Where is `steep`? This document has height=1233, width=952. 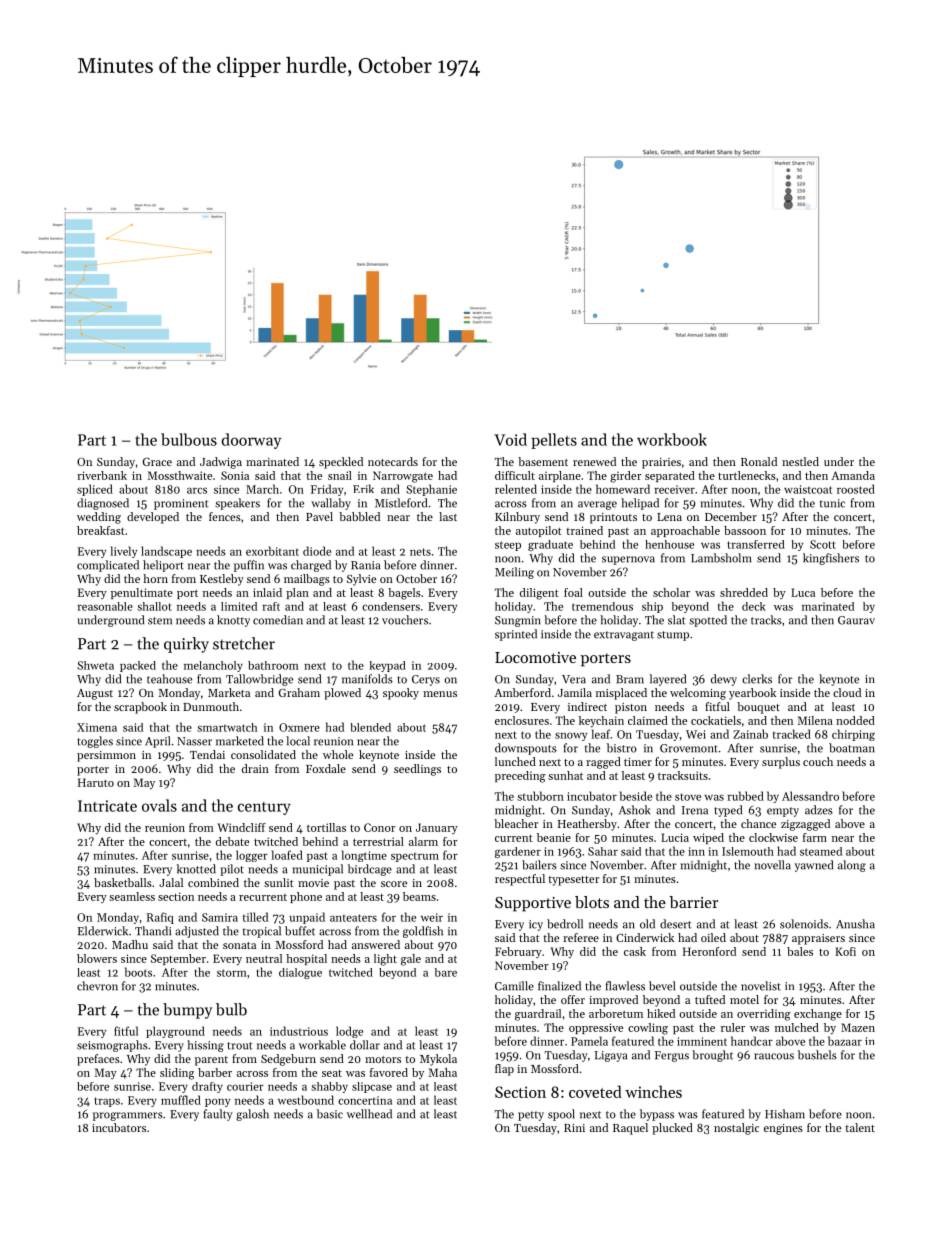
steep is located at coordinates (508, 546).
